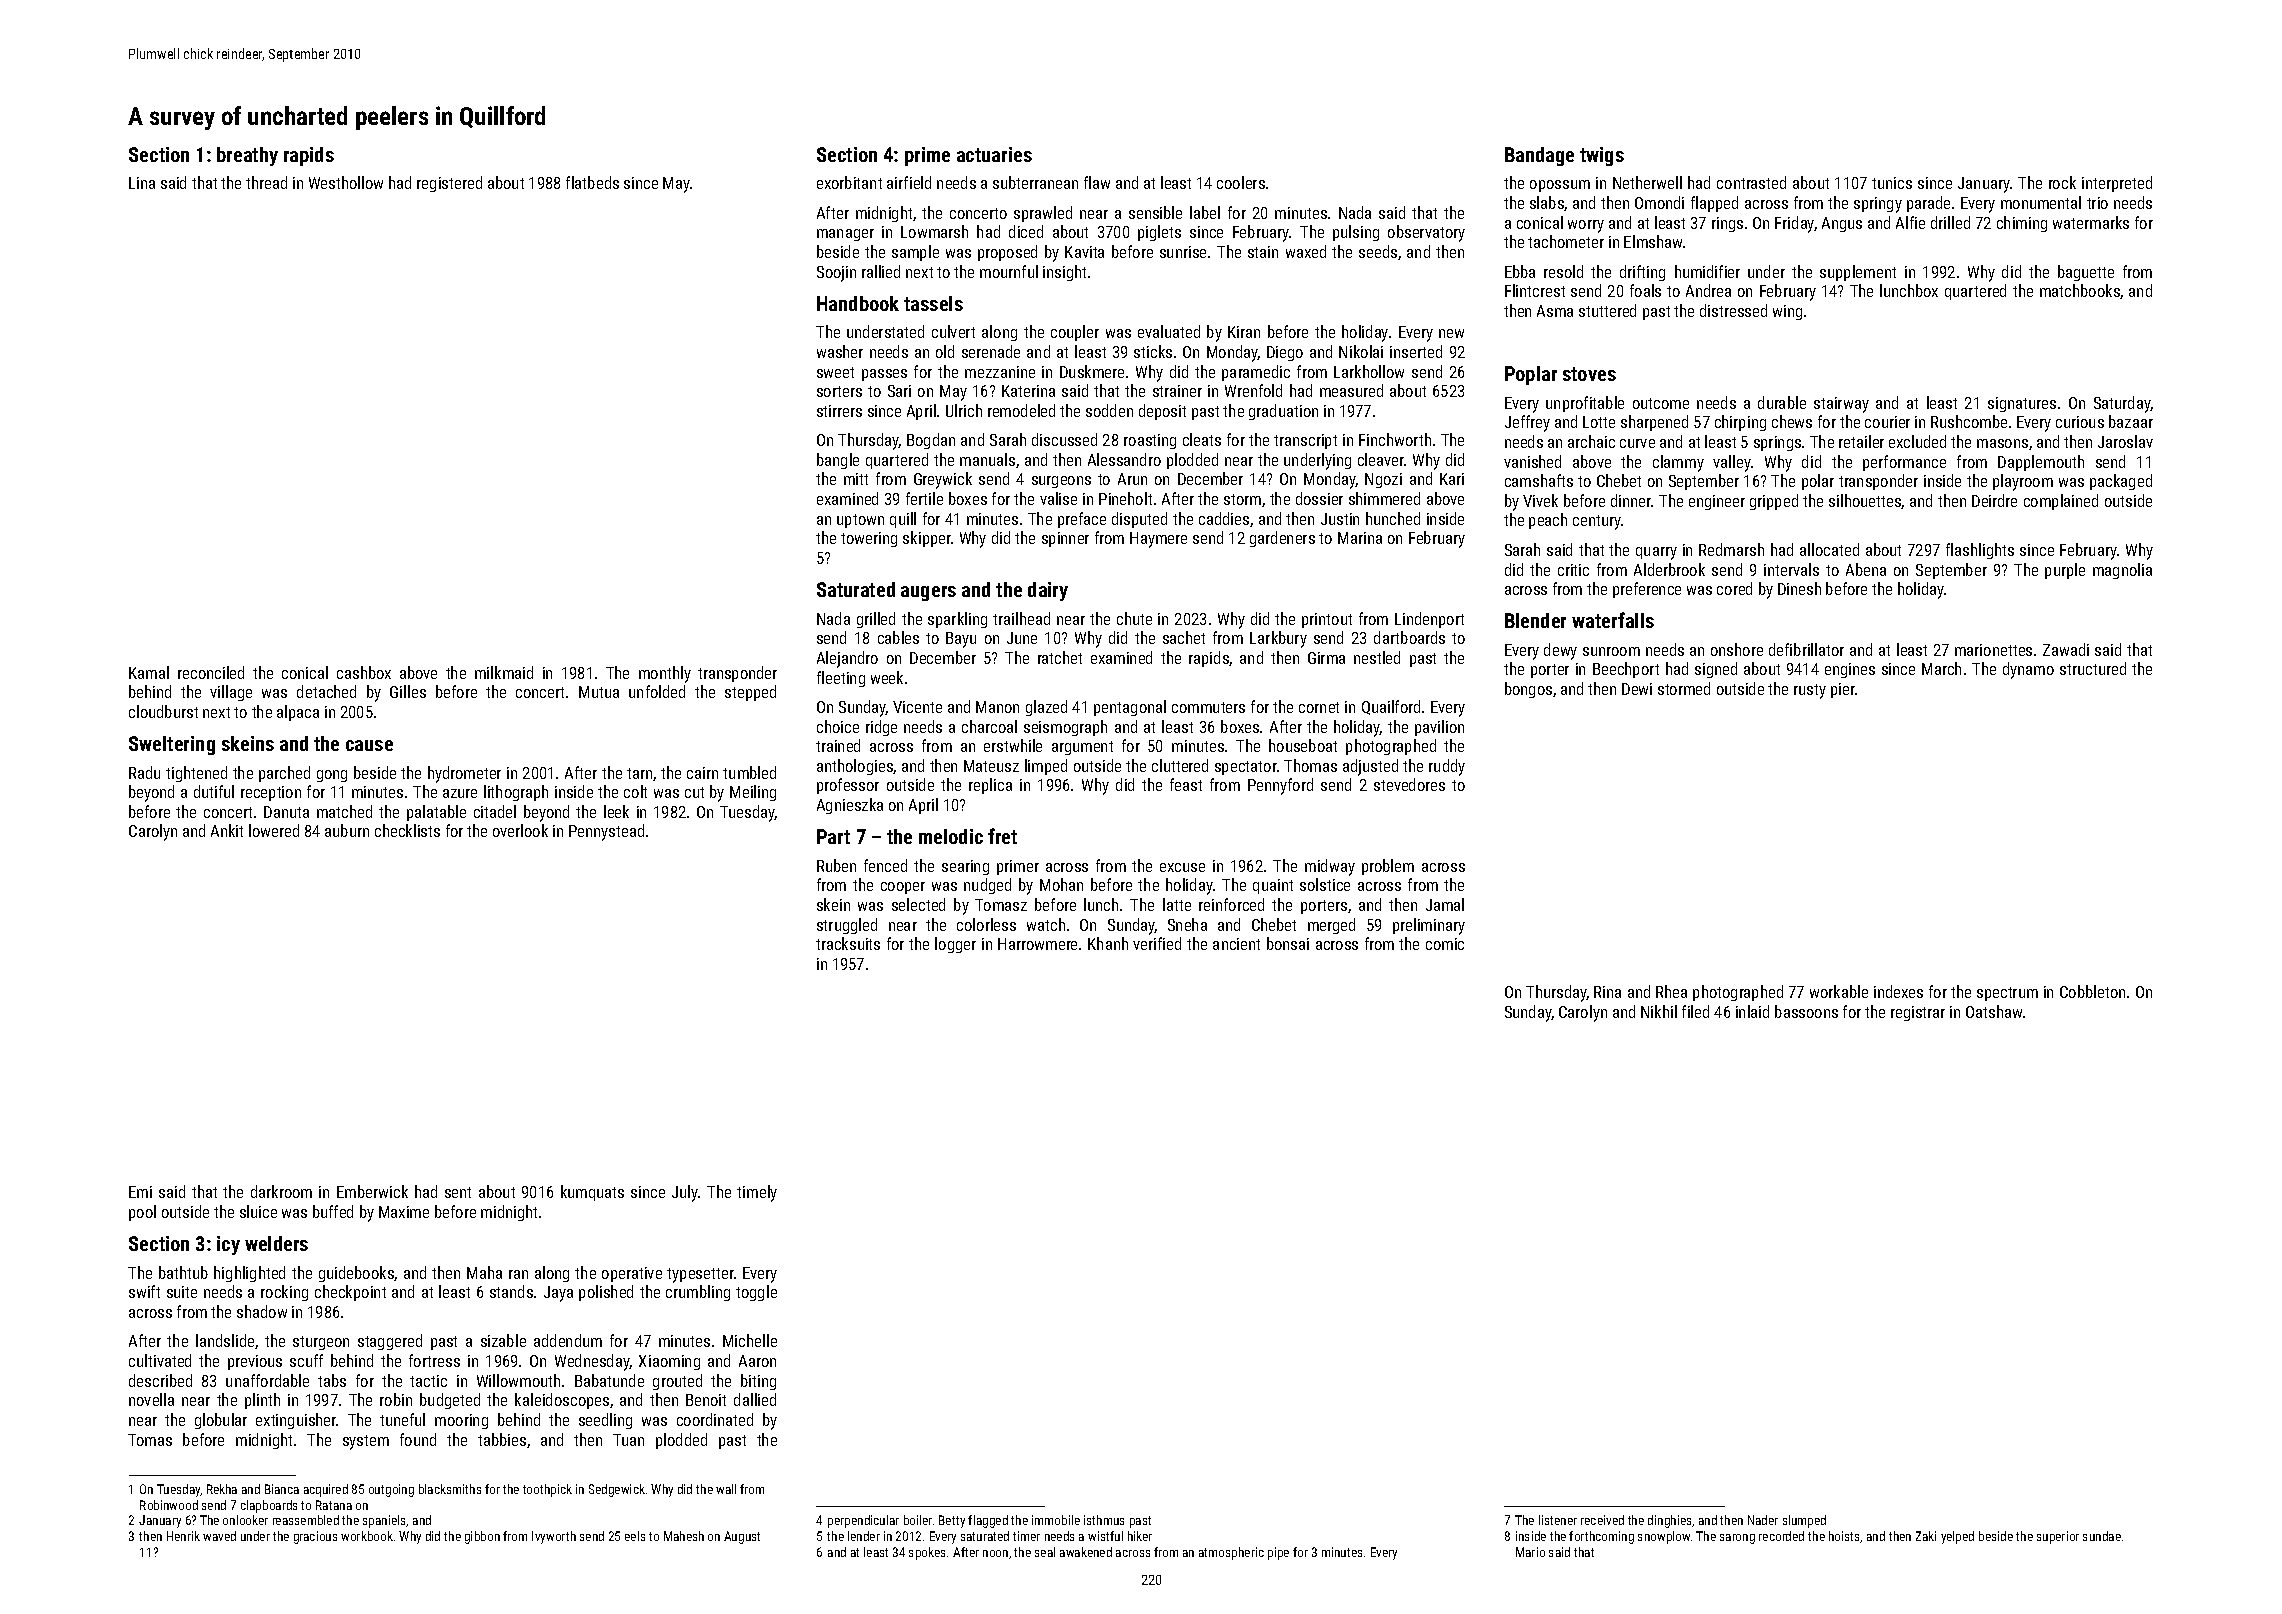  I want to click on breathy, so click(247, 156).
